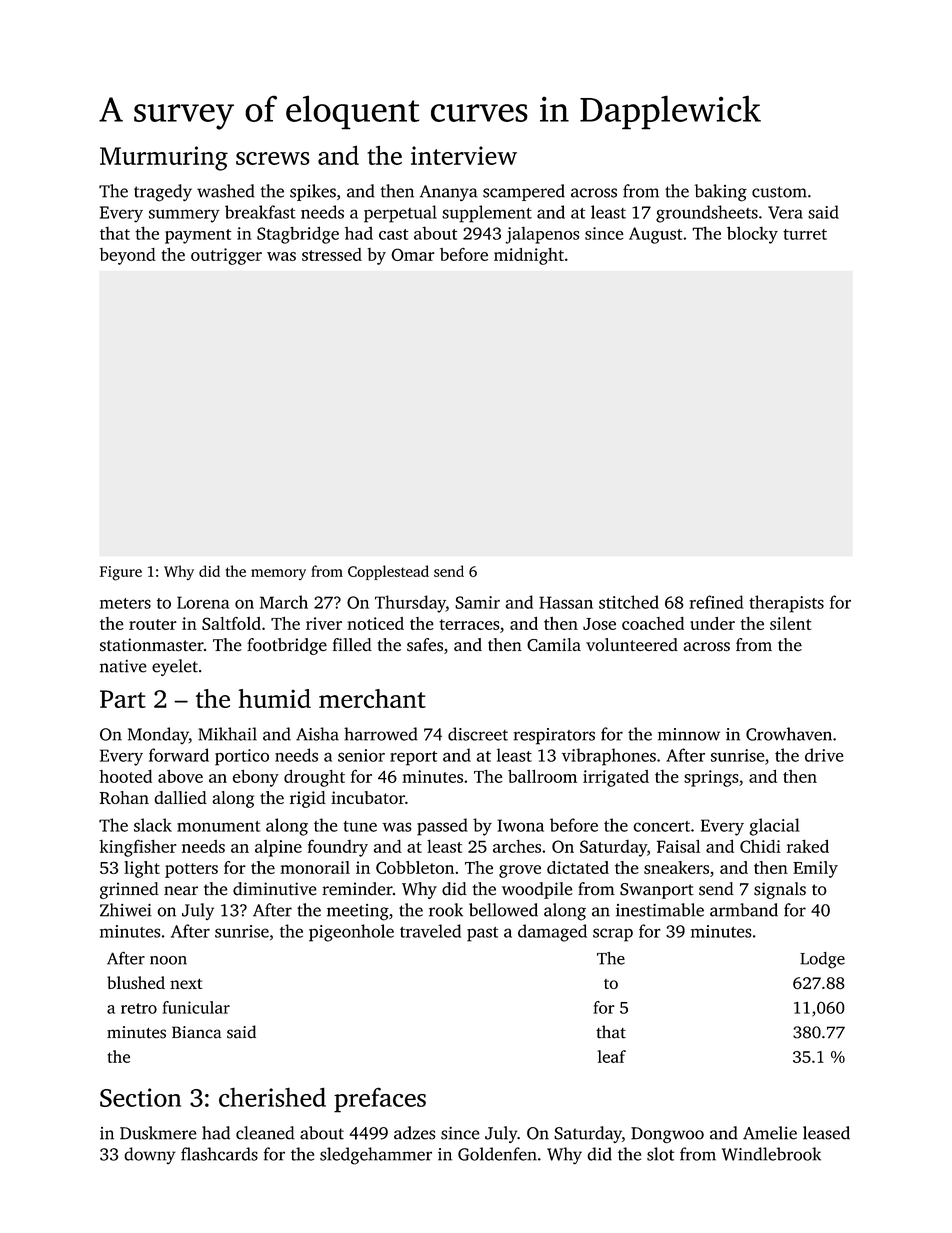 The height and width of the image is (1233, 952). Describe the element at coordinates (123, 699) in the image. I see `Part` at that location.
